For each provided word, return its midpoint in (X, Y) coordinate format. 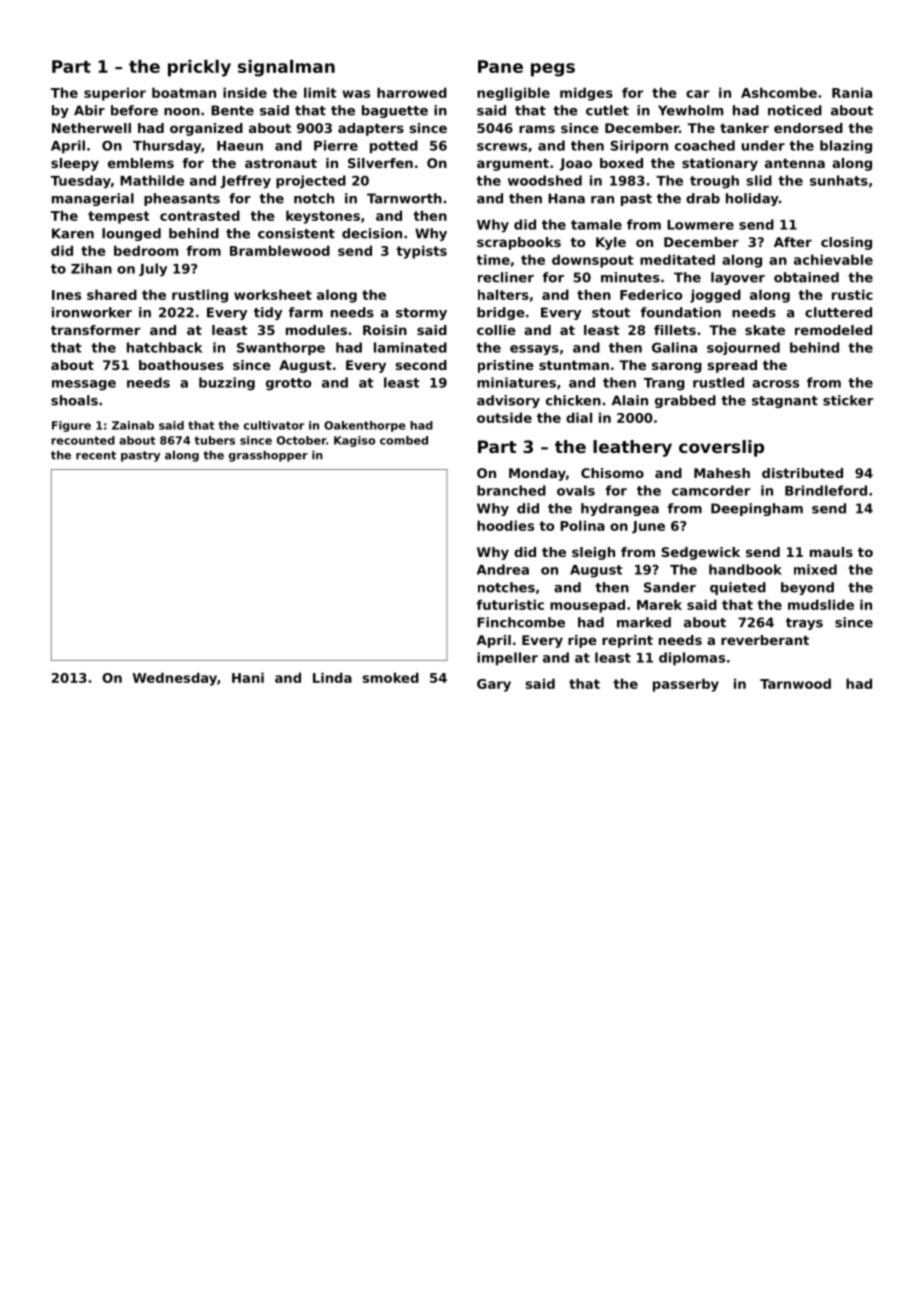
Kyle (611, 243)
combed (404, 440)
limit (320, 92)
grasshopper (268, 456)
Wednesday (175, 679)
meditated (677, 259)
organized (206, 129)
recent (96, 455)
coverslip (721, 448)
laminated (410, 347)
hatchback (165, 347)
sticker (848, 400)
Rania (852, 92)
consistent (296, 233)
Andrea (503, 569)
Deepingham (757, 509)
